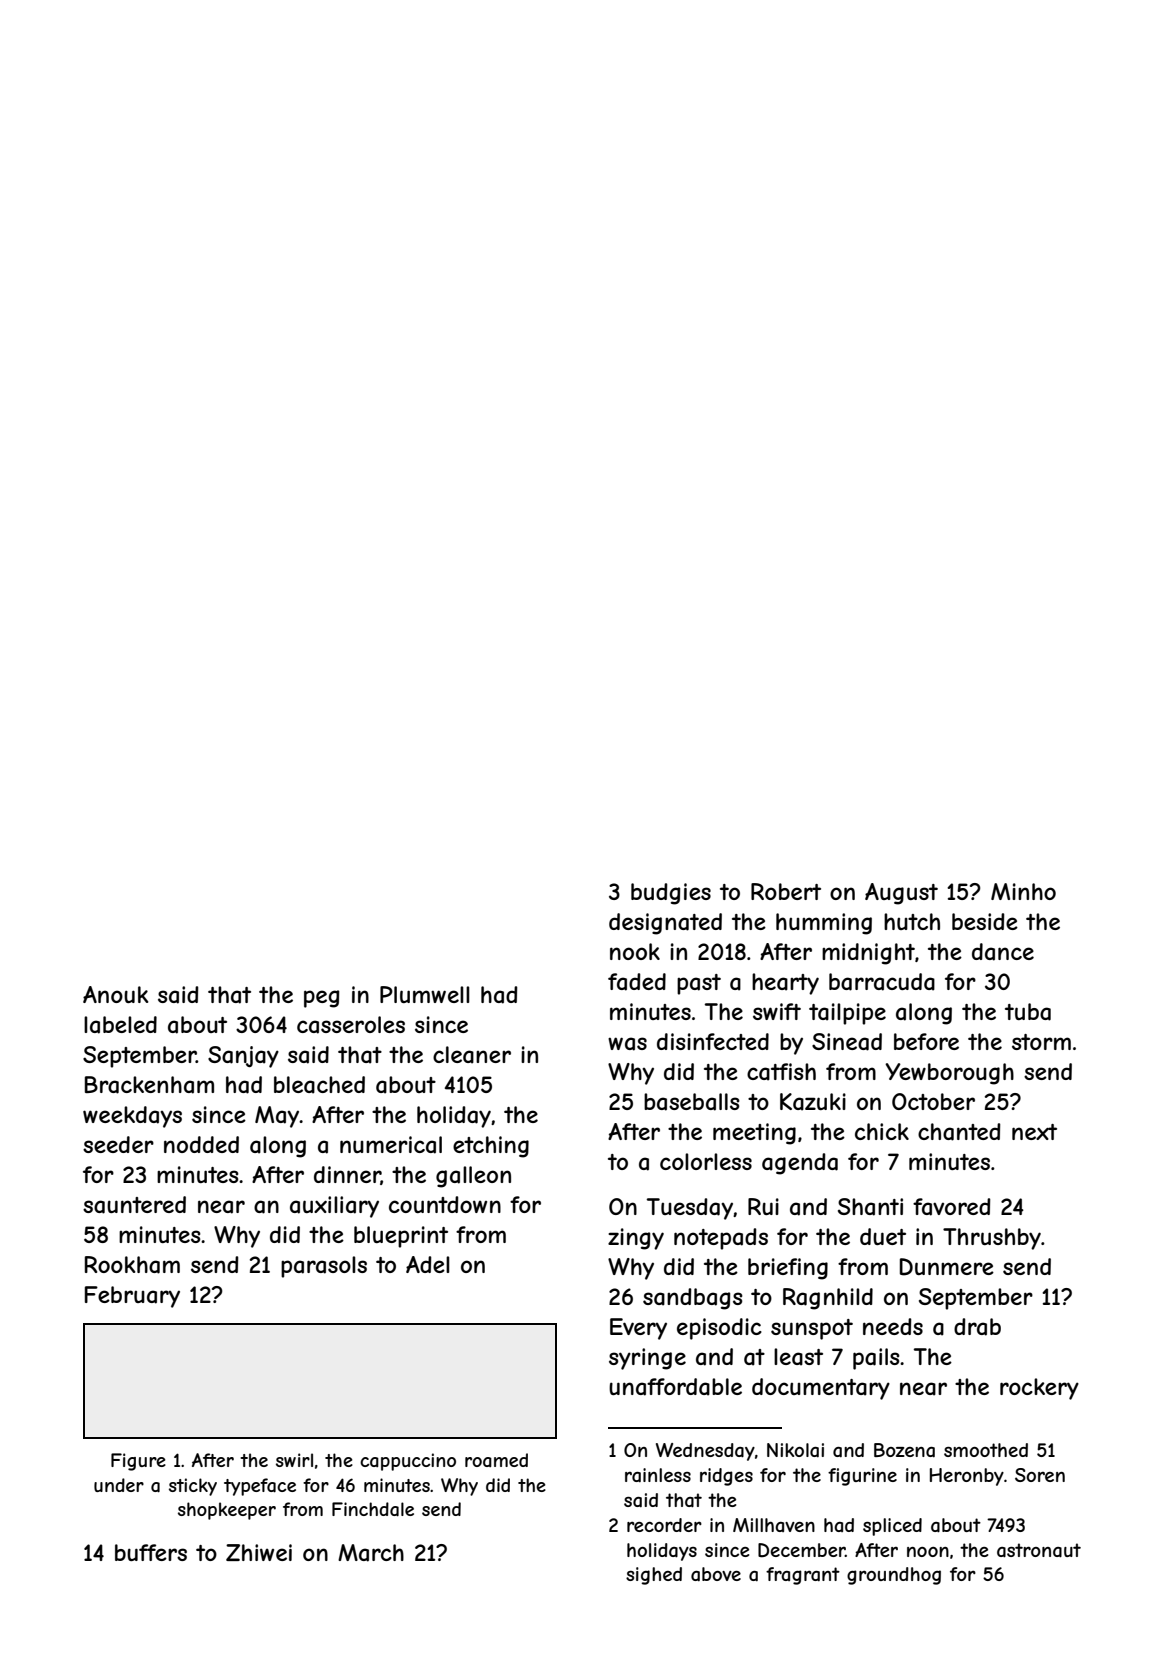 Image resolution: width=1165 pixels, height=1654 pixels. Describe the element at coordinates (193, 1487) in the screenshot. I see `sticky` at that location.
